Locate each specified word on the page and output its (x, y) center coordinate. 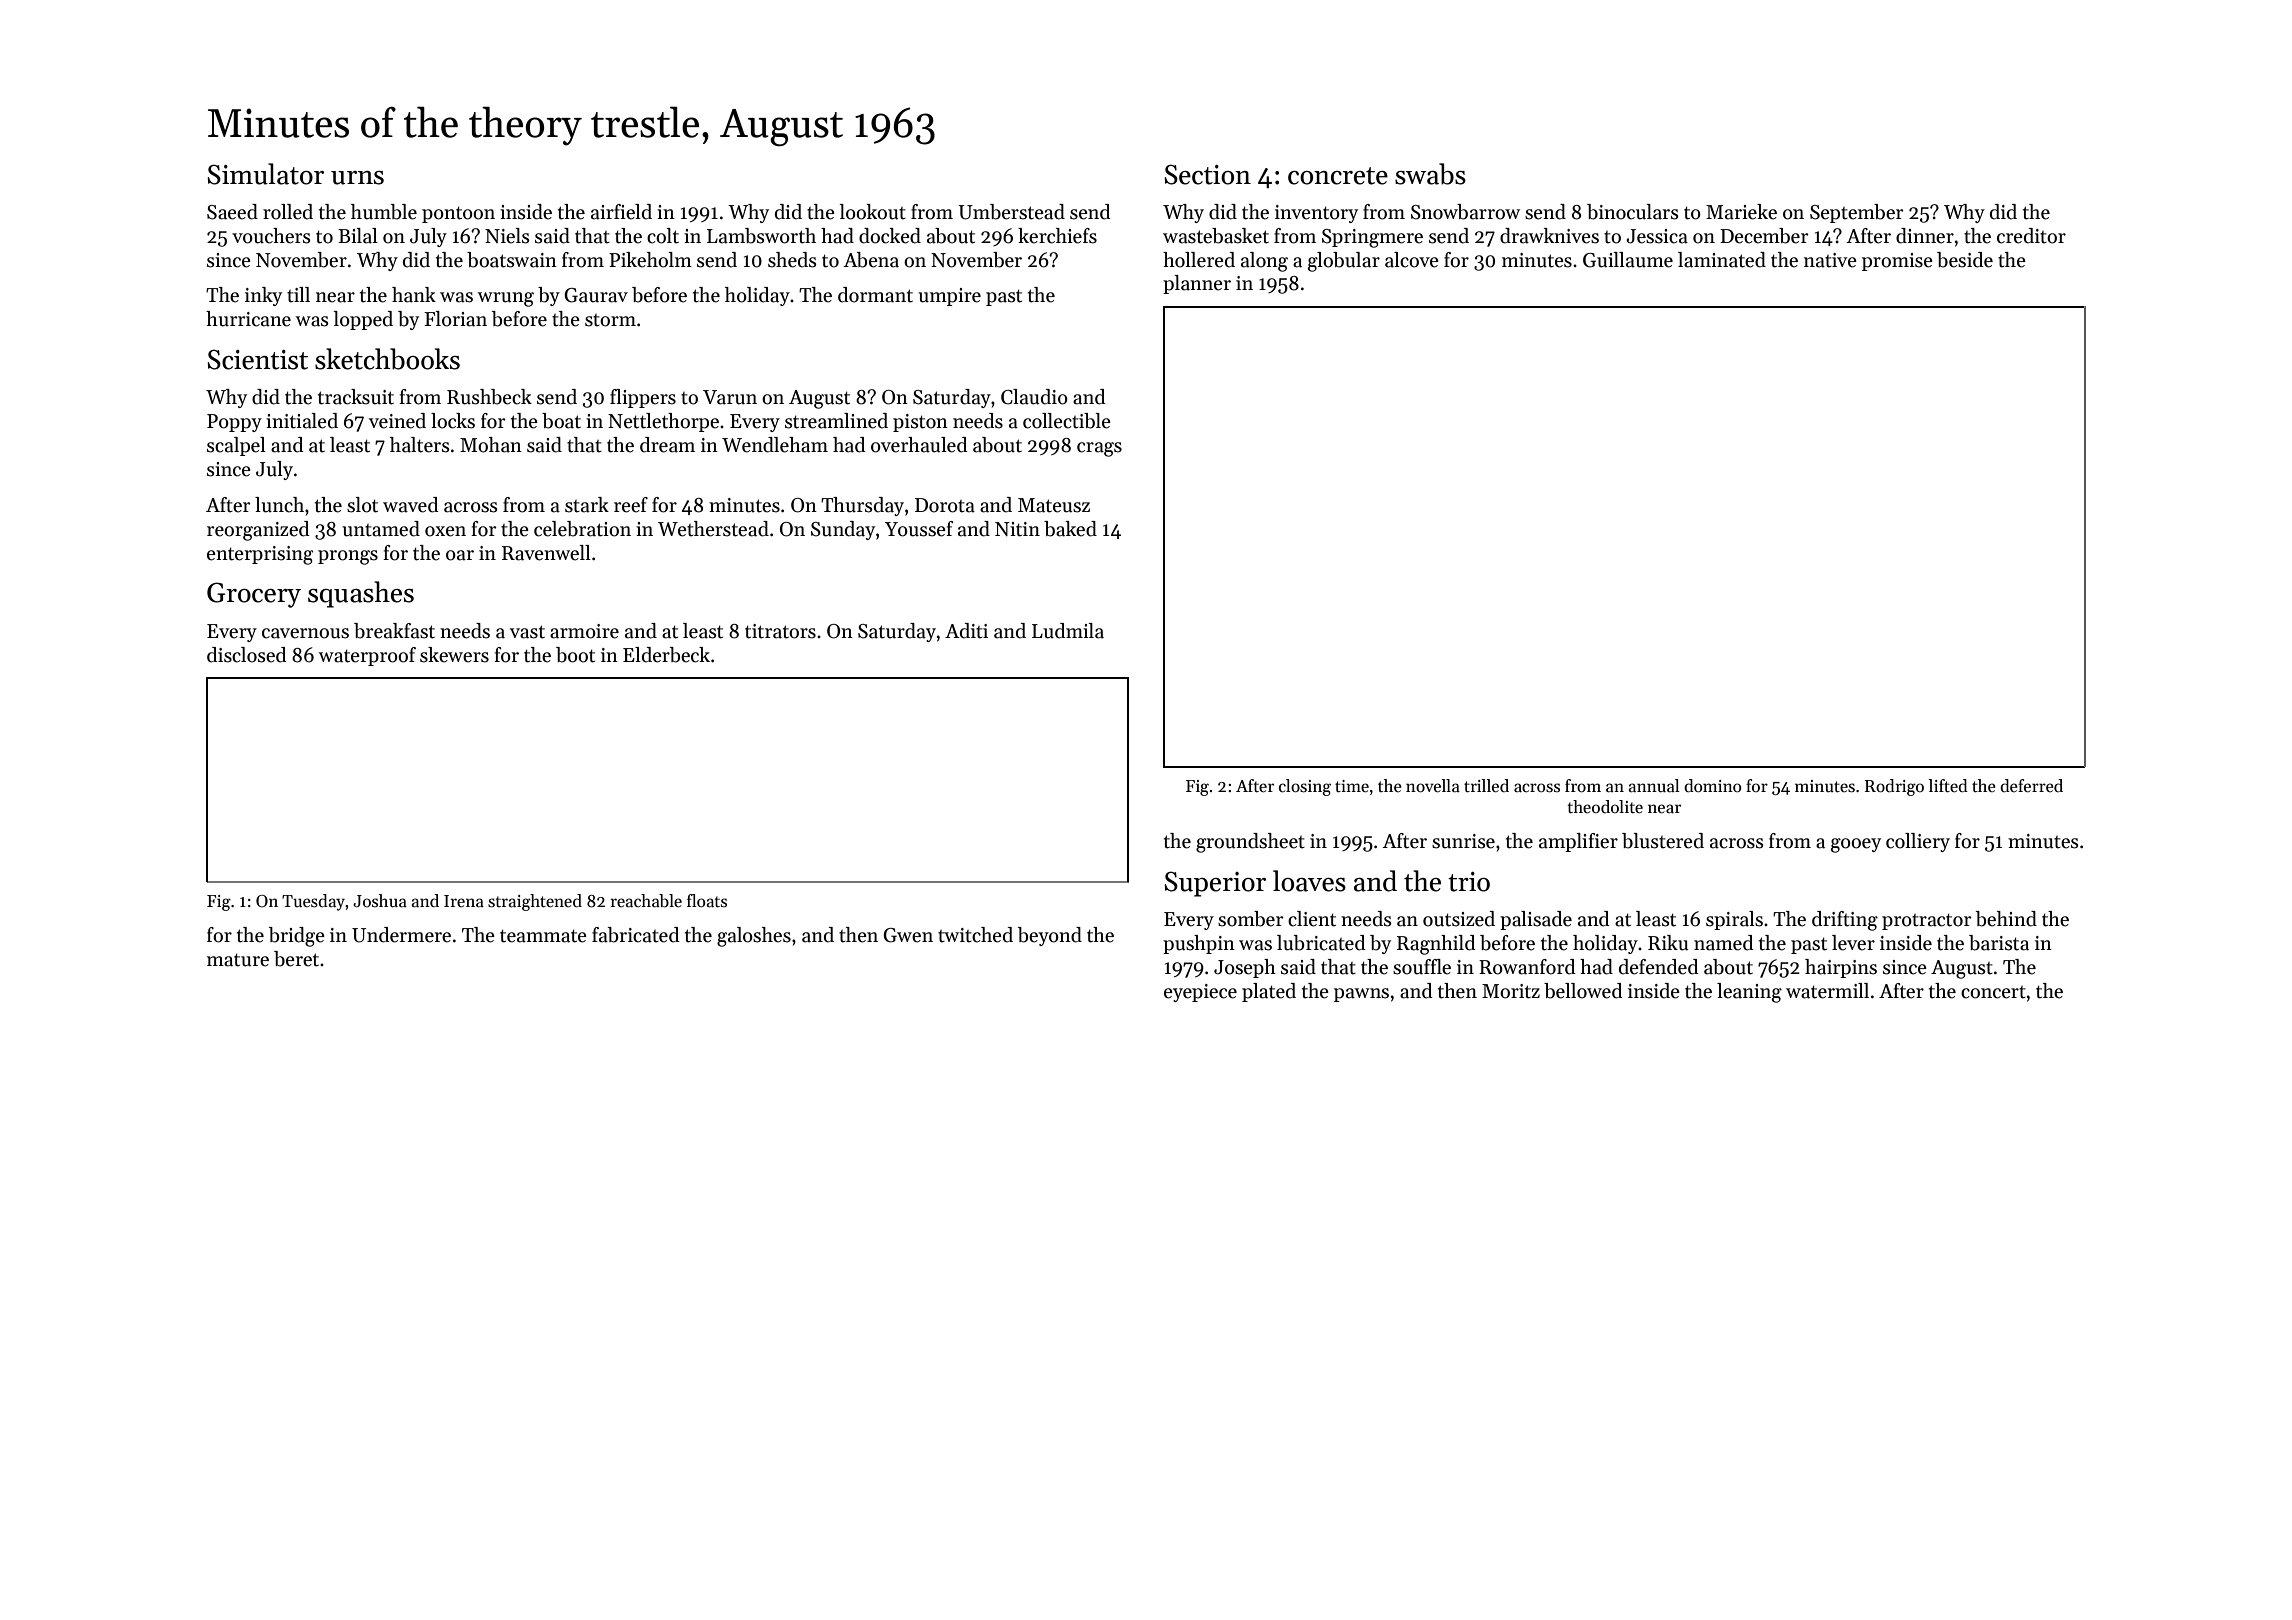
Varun (730, 397)
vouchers (271, 236)
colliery (1918, 842)
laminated (1722, 260)
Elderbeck (666, 655)
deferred (2031, 786)
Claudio (1034, 397)
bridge (297, 937)
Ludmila (1068, 631)
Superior (1215, 884)
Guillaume (1628, 260)
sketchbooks (387, 359)
